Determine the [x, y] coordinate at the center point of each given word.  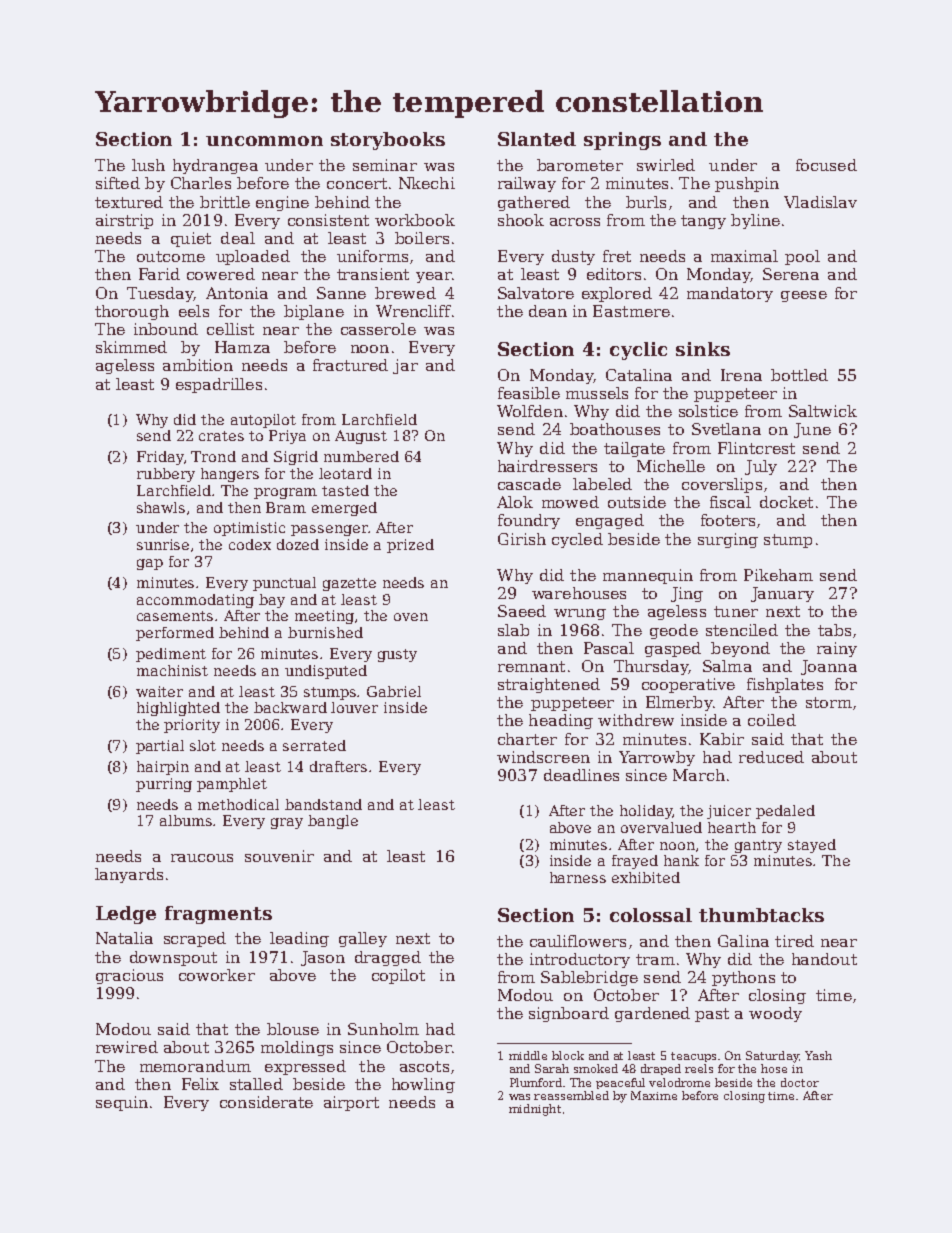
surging [728, 540]
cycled [577, 540]
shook [521, 220]
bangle [333, 822]
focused [826, 165]
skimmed [131, 347]
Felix [200, 1084]
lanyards [129, 875]
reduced [771, 757]
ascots [424, 1066]
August [361, 437]
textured [129, 202]
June [812, 430]
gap [150, 564]
